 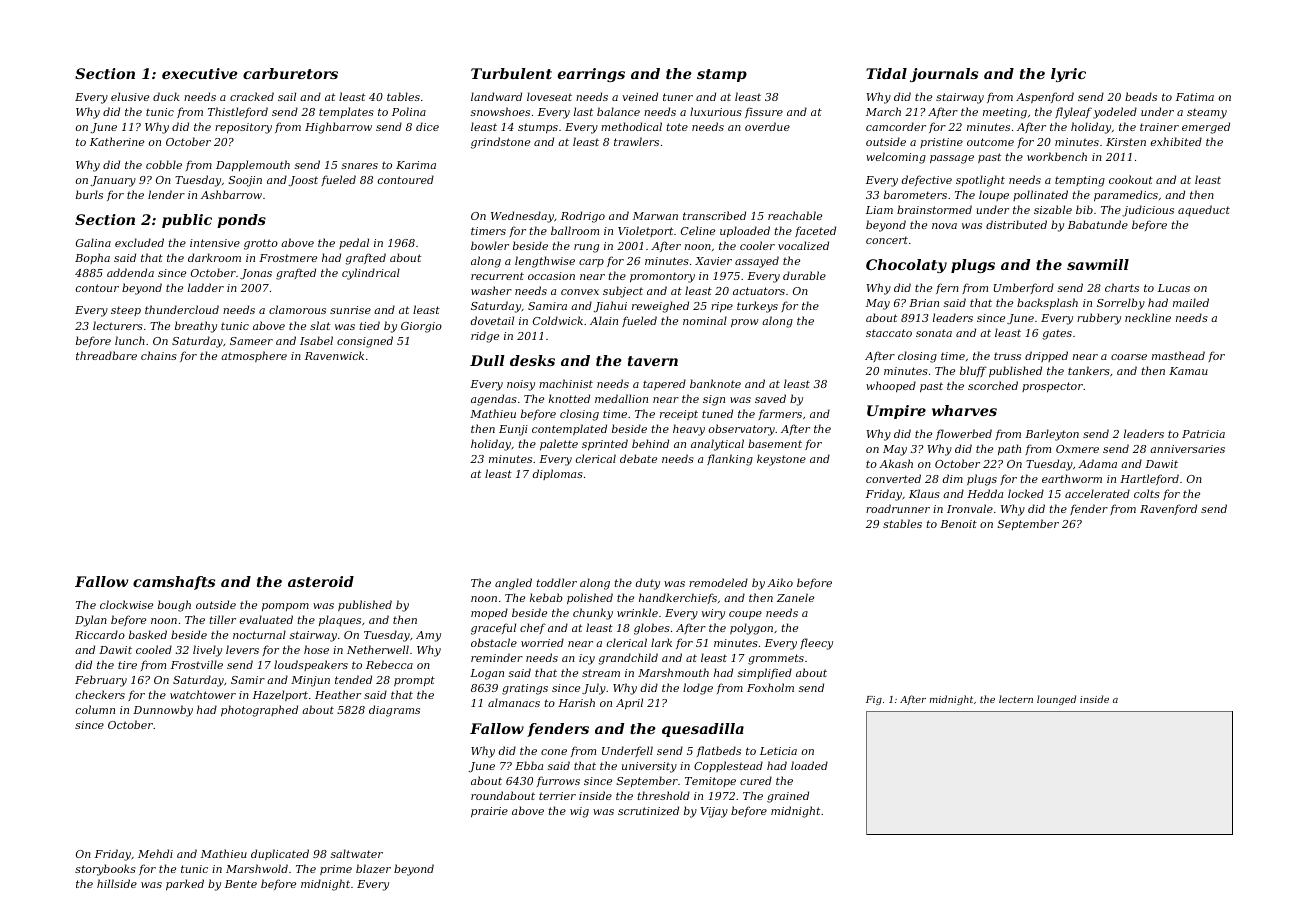 I want to click on Dunnowby, so click(x=163, y=711).
